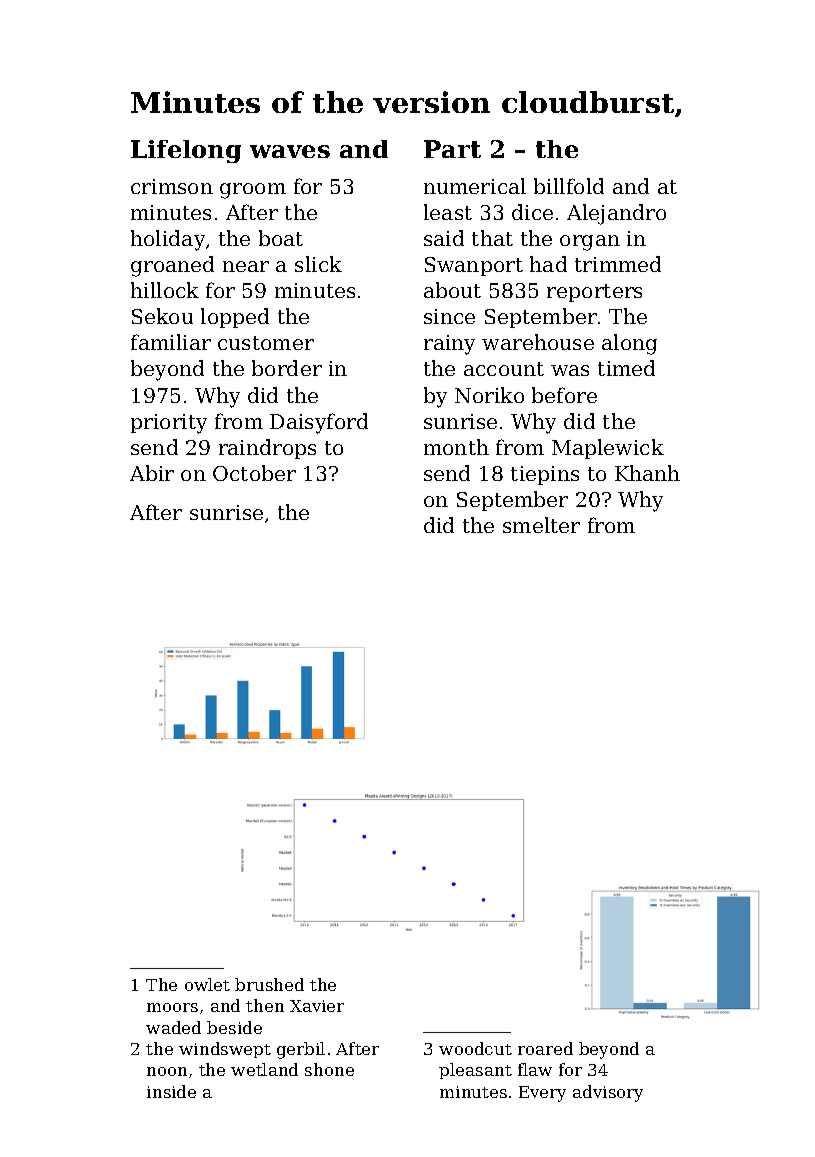  Describe the element at coordinates (590, 243) in the screenshot. I see `organ` at that location.
